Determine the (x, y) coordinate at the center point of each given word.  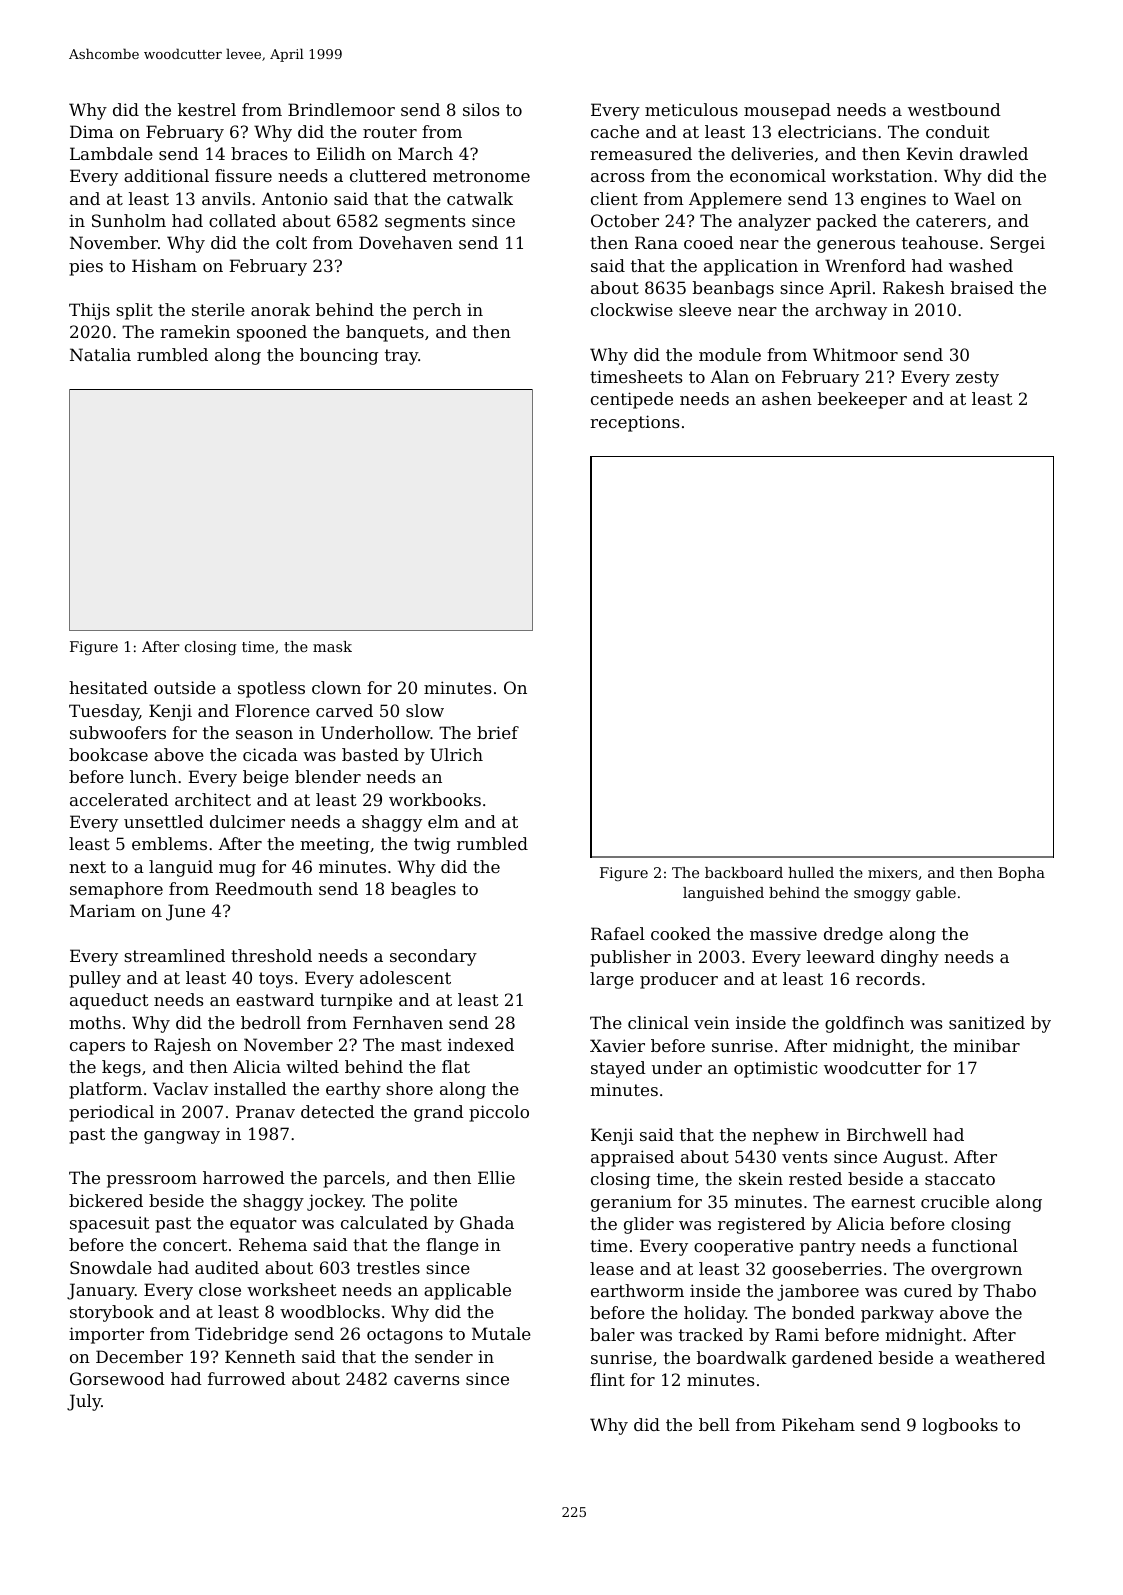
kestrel (207, 109)
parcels (354, 1179)
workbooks (435, 799)
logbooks (960, 1426)
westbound (954, 109)
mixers (892, 872)
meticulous (691, 109)
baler (612, 1334)
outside (185, 687)
